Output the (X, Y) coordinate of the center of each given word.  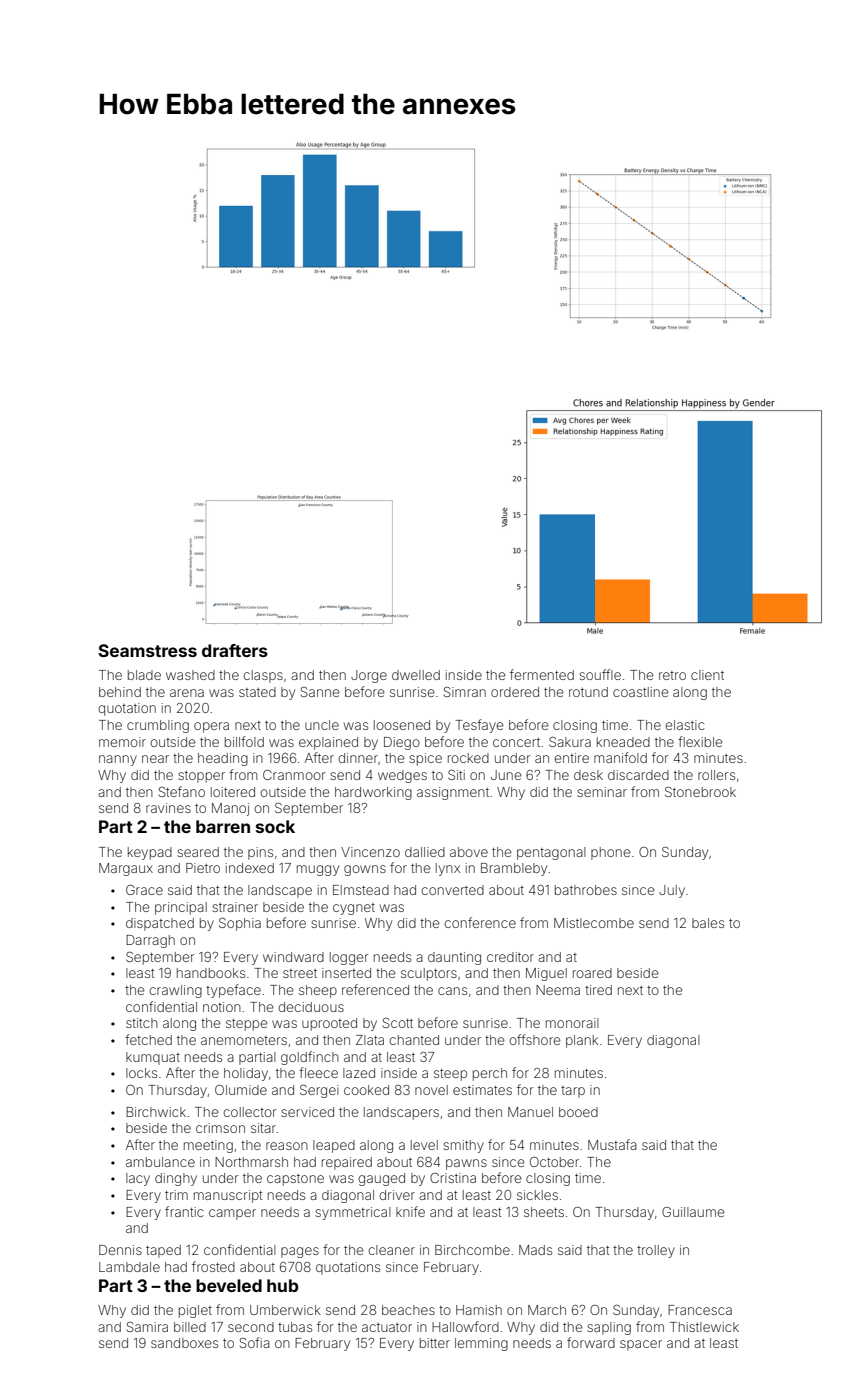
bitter (435, 1343)
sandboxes (184, 1343)
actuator (387, 1327)
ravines (168, 808)
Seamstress (147, 650)
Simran (465, 692)
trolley (656, 1251)
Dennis (120, 1250)
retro (672, 675)
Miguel (546, 974)
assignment (453, 793)
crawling (175, 991)
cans (452, 991)
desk (588, 775)
